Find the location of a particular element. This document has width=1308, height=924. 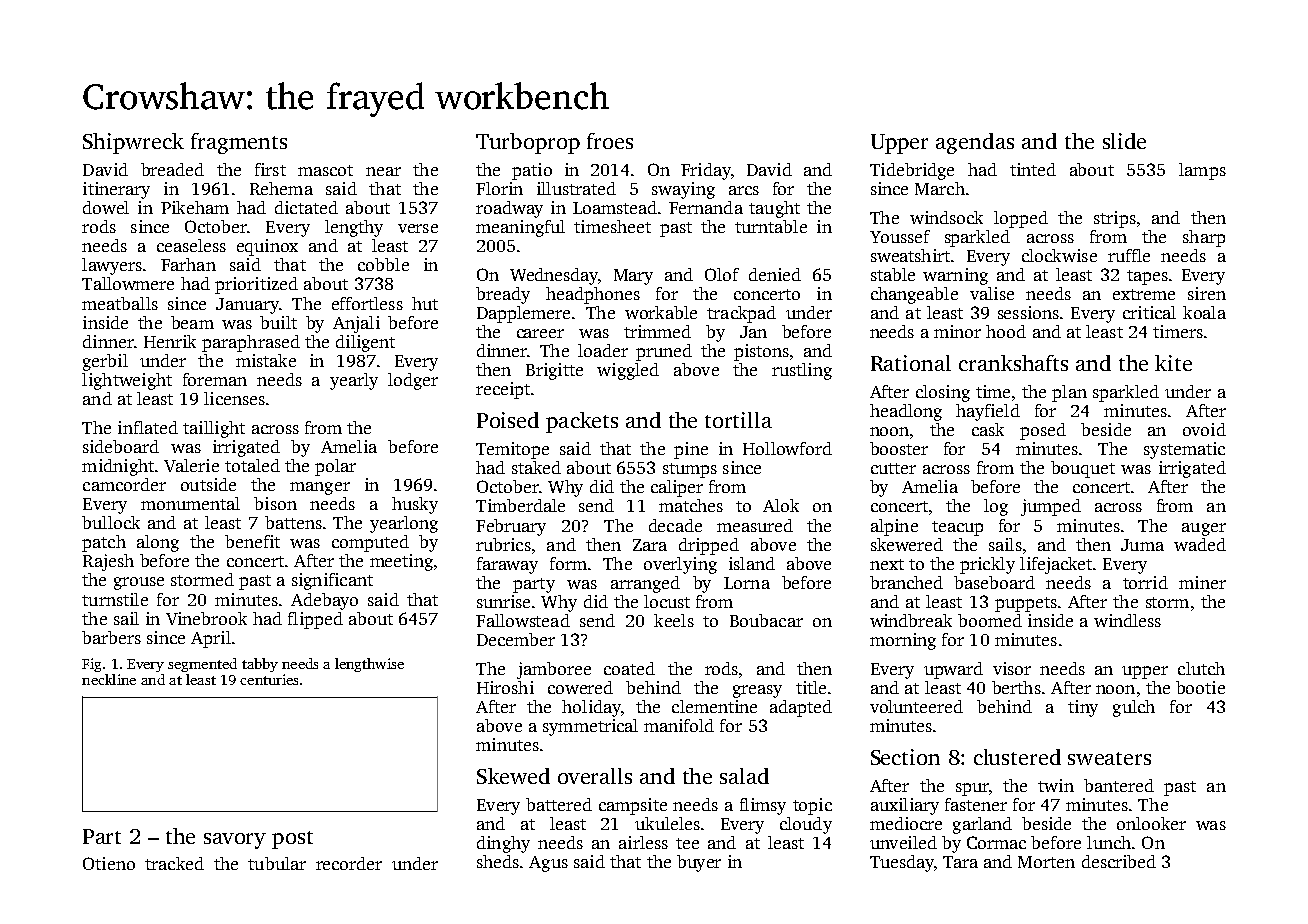

inflated is located at coordinates (148, 427).
